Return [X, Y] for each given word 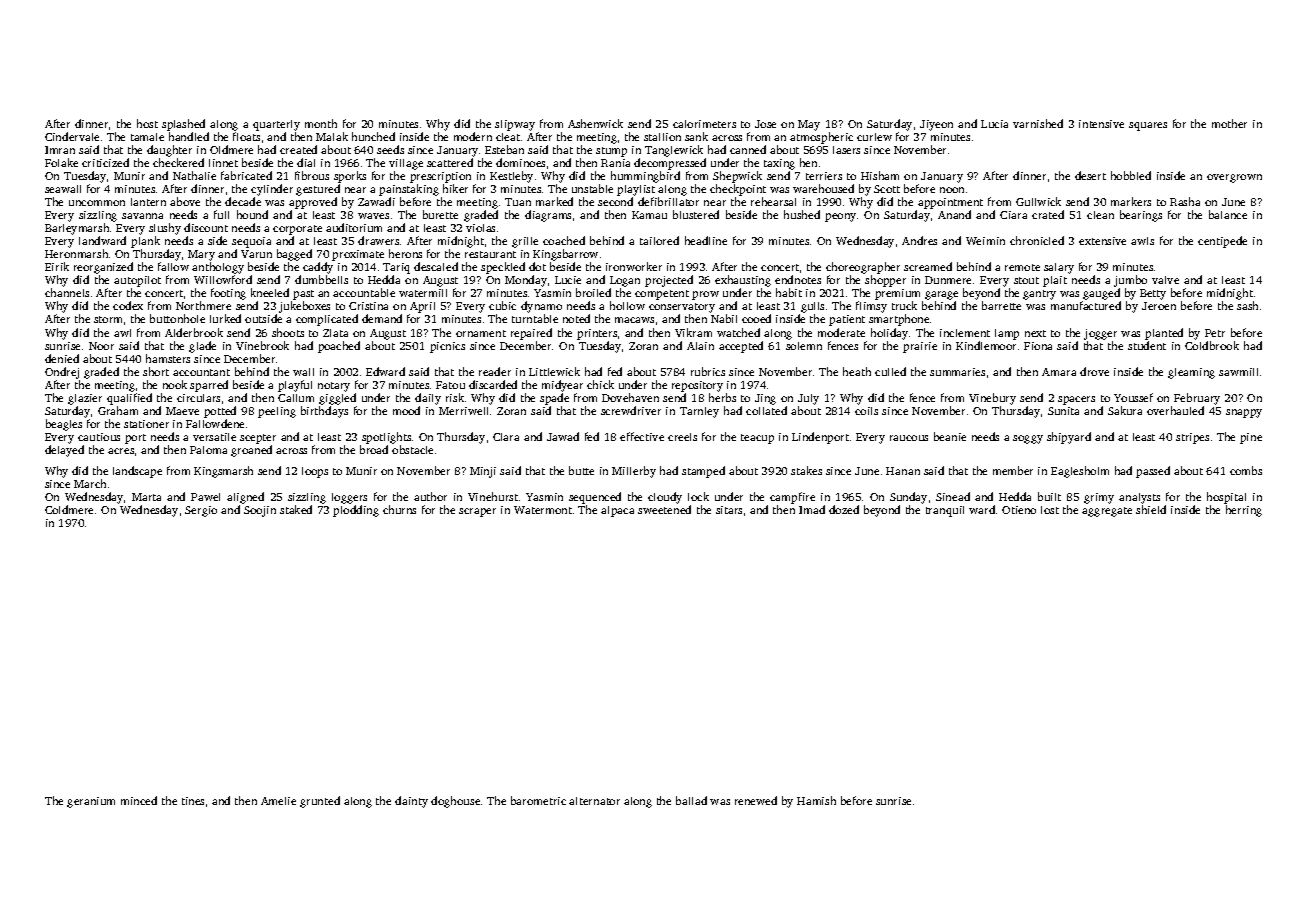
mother [1229, 123]
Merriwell [463, 411]
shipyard [1069, 438]
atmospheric [821, 138]
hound [252, 214]
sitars [729, 510]
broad [374, 449]
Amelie [278, 801]
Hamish [816, 800]
